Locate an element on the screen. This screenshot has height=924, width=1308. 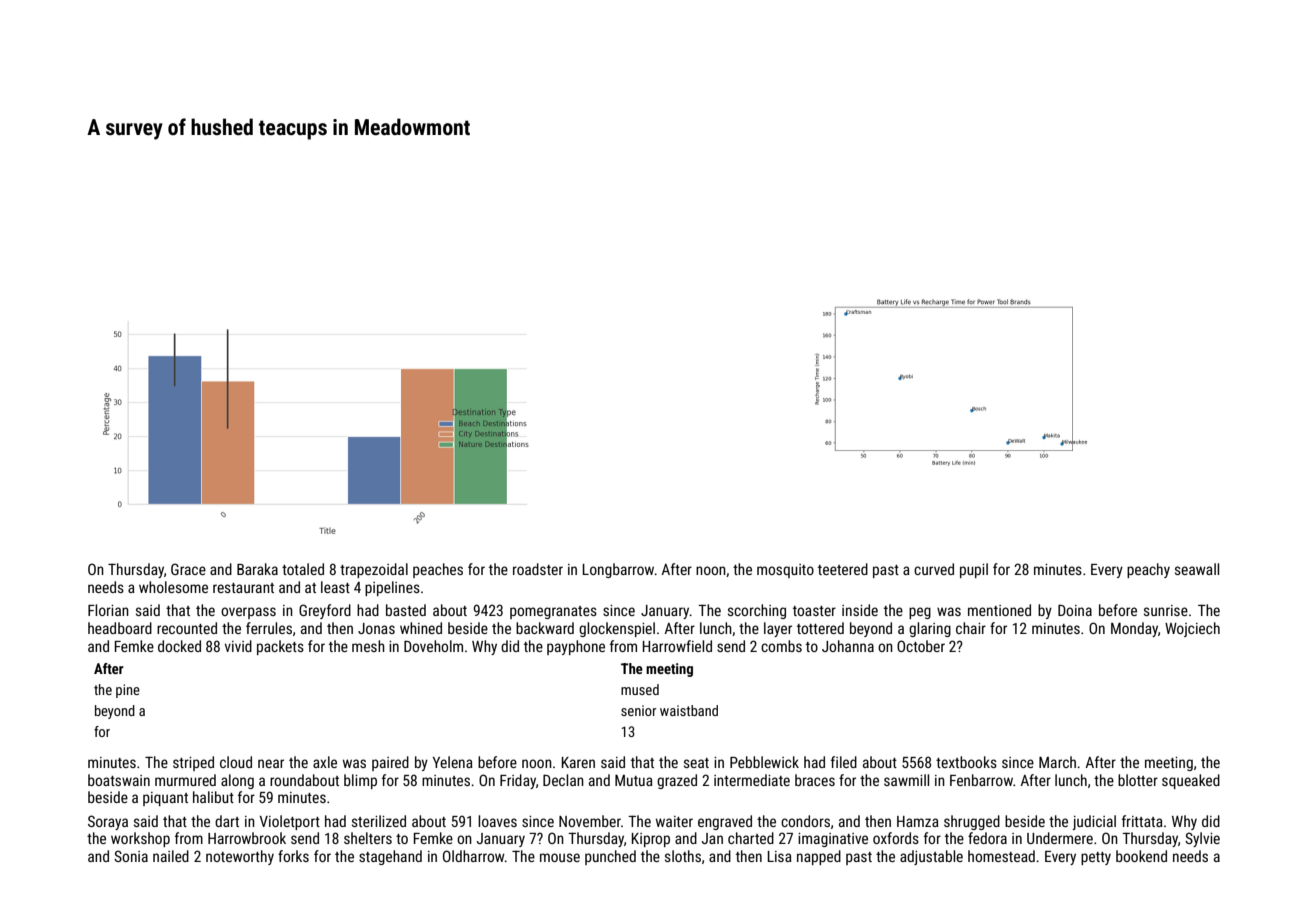
Wojciech is located at coordinates (1192, 629).
